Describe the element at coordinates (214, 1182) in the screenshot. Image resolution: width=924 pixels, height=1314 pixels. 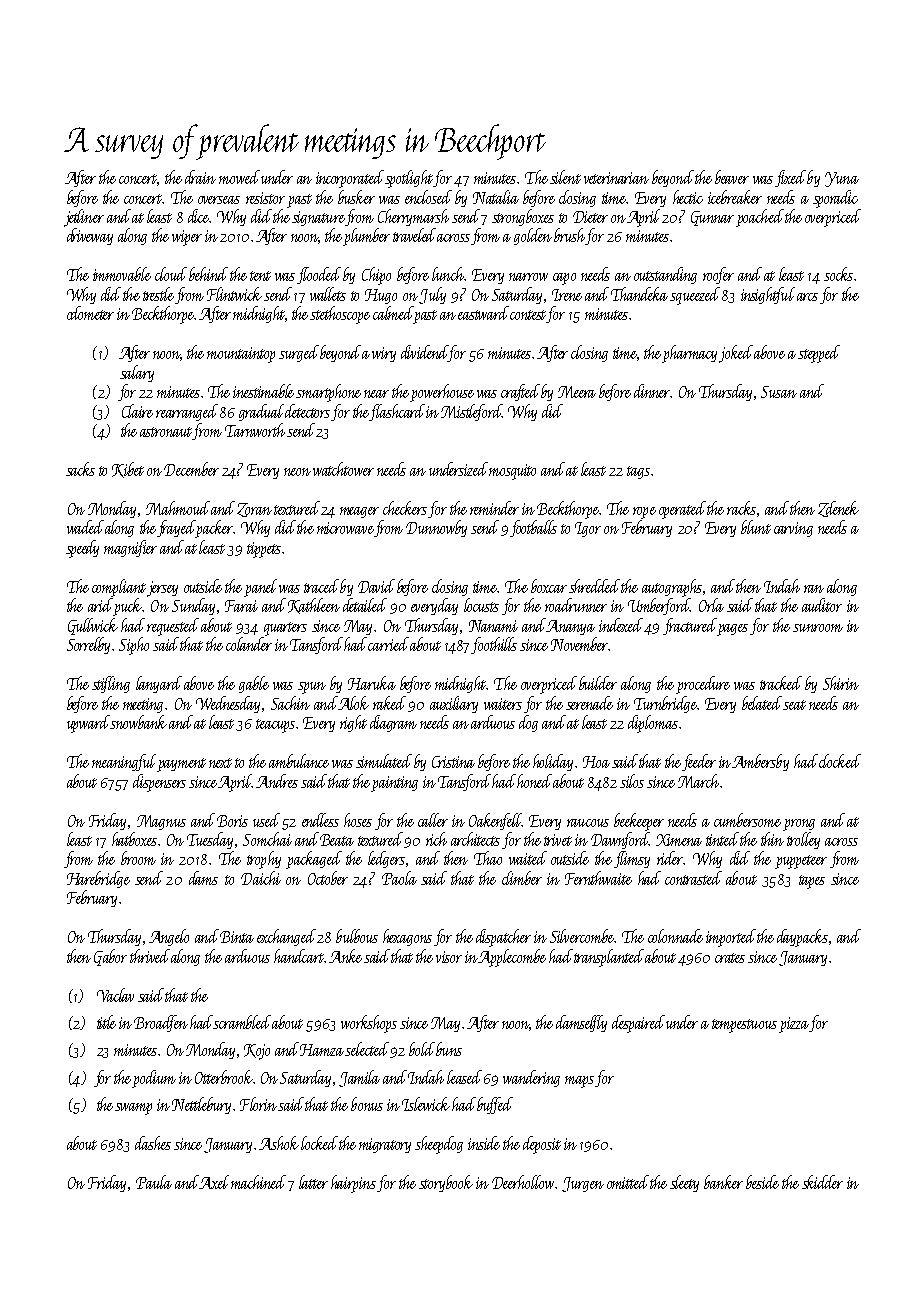
I see `Axel` at that location.
